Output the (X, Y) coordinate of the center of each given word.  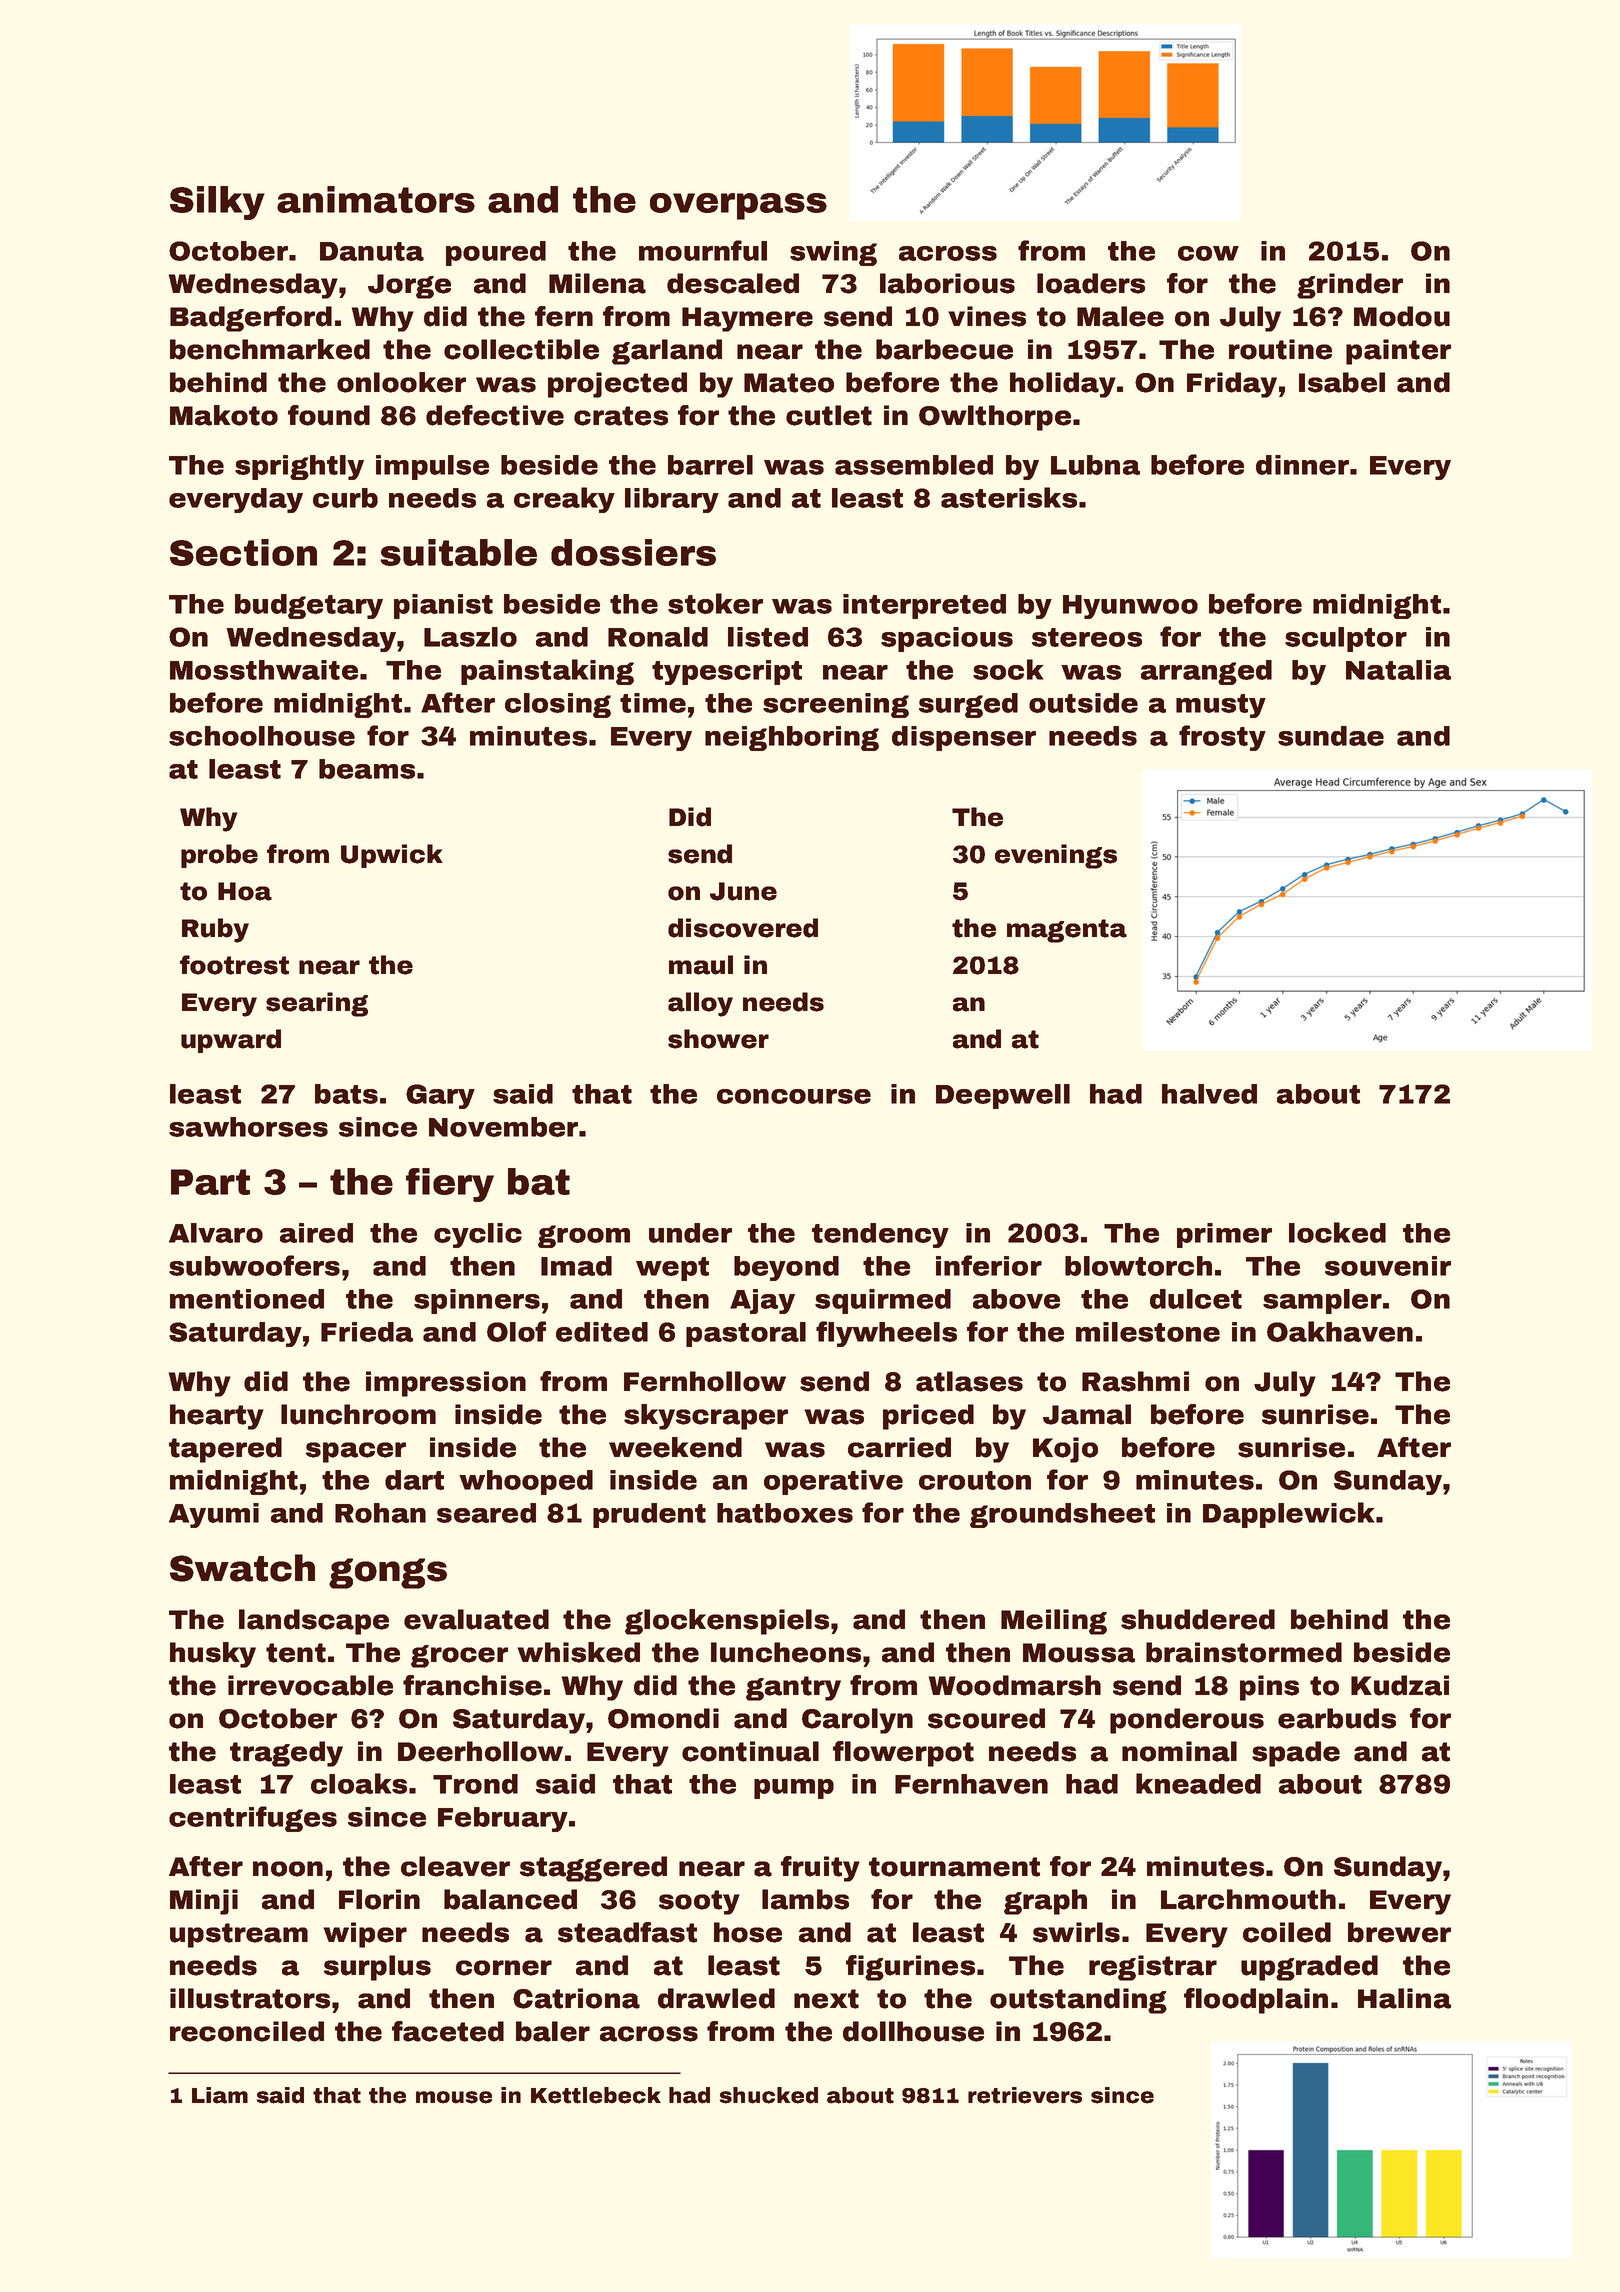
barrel (710, 465)
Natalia (1398, 670)
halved (1209, 1094)
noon (288, 1869)
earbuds (1337, 1718)
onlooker (401, 382)
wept (672, 1269)
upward (231, 1041)
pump (794, 1789)
